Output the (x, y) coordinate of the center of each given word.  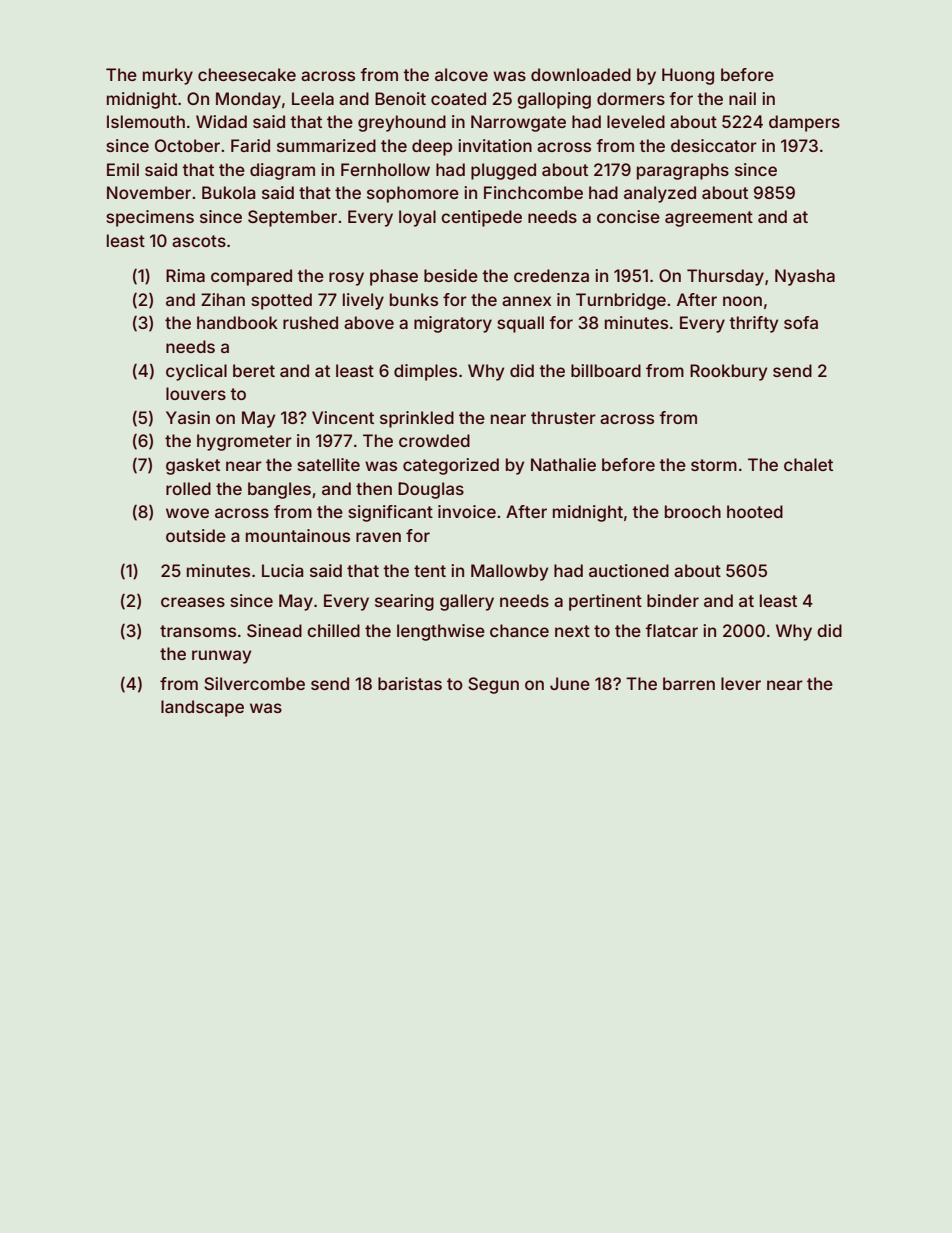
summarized (326, 145)
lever (741, 683)
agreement (709, 219)
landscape (202, 708)
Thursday (725, 277)
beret (254, 370)
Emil (123, 169)
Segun (493, 685)
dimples (425, 372)
